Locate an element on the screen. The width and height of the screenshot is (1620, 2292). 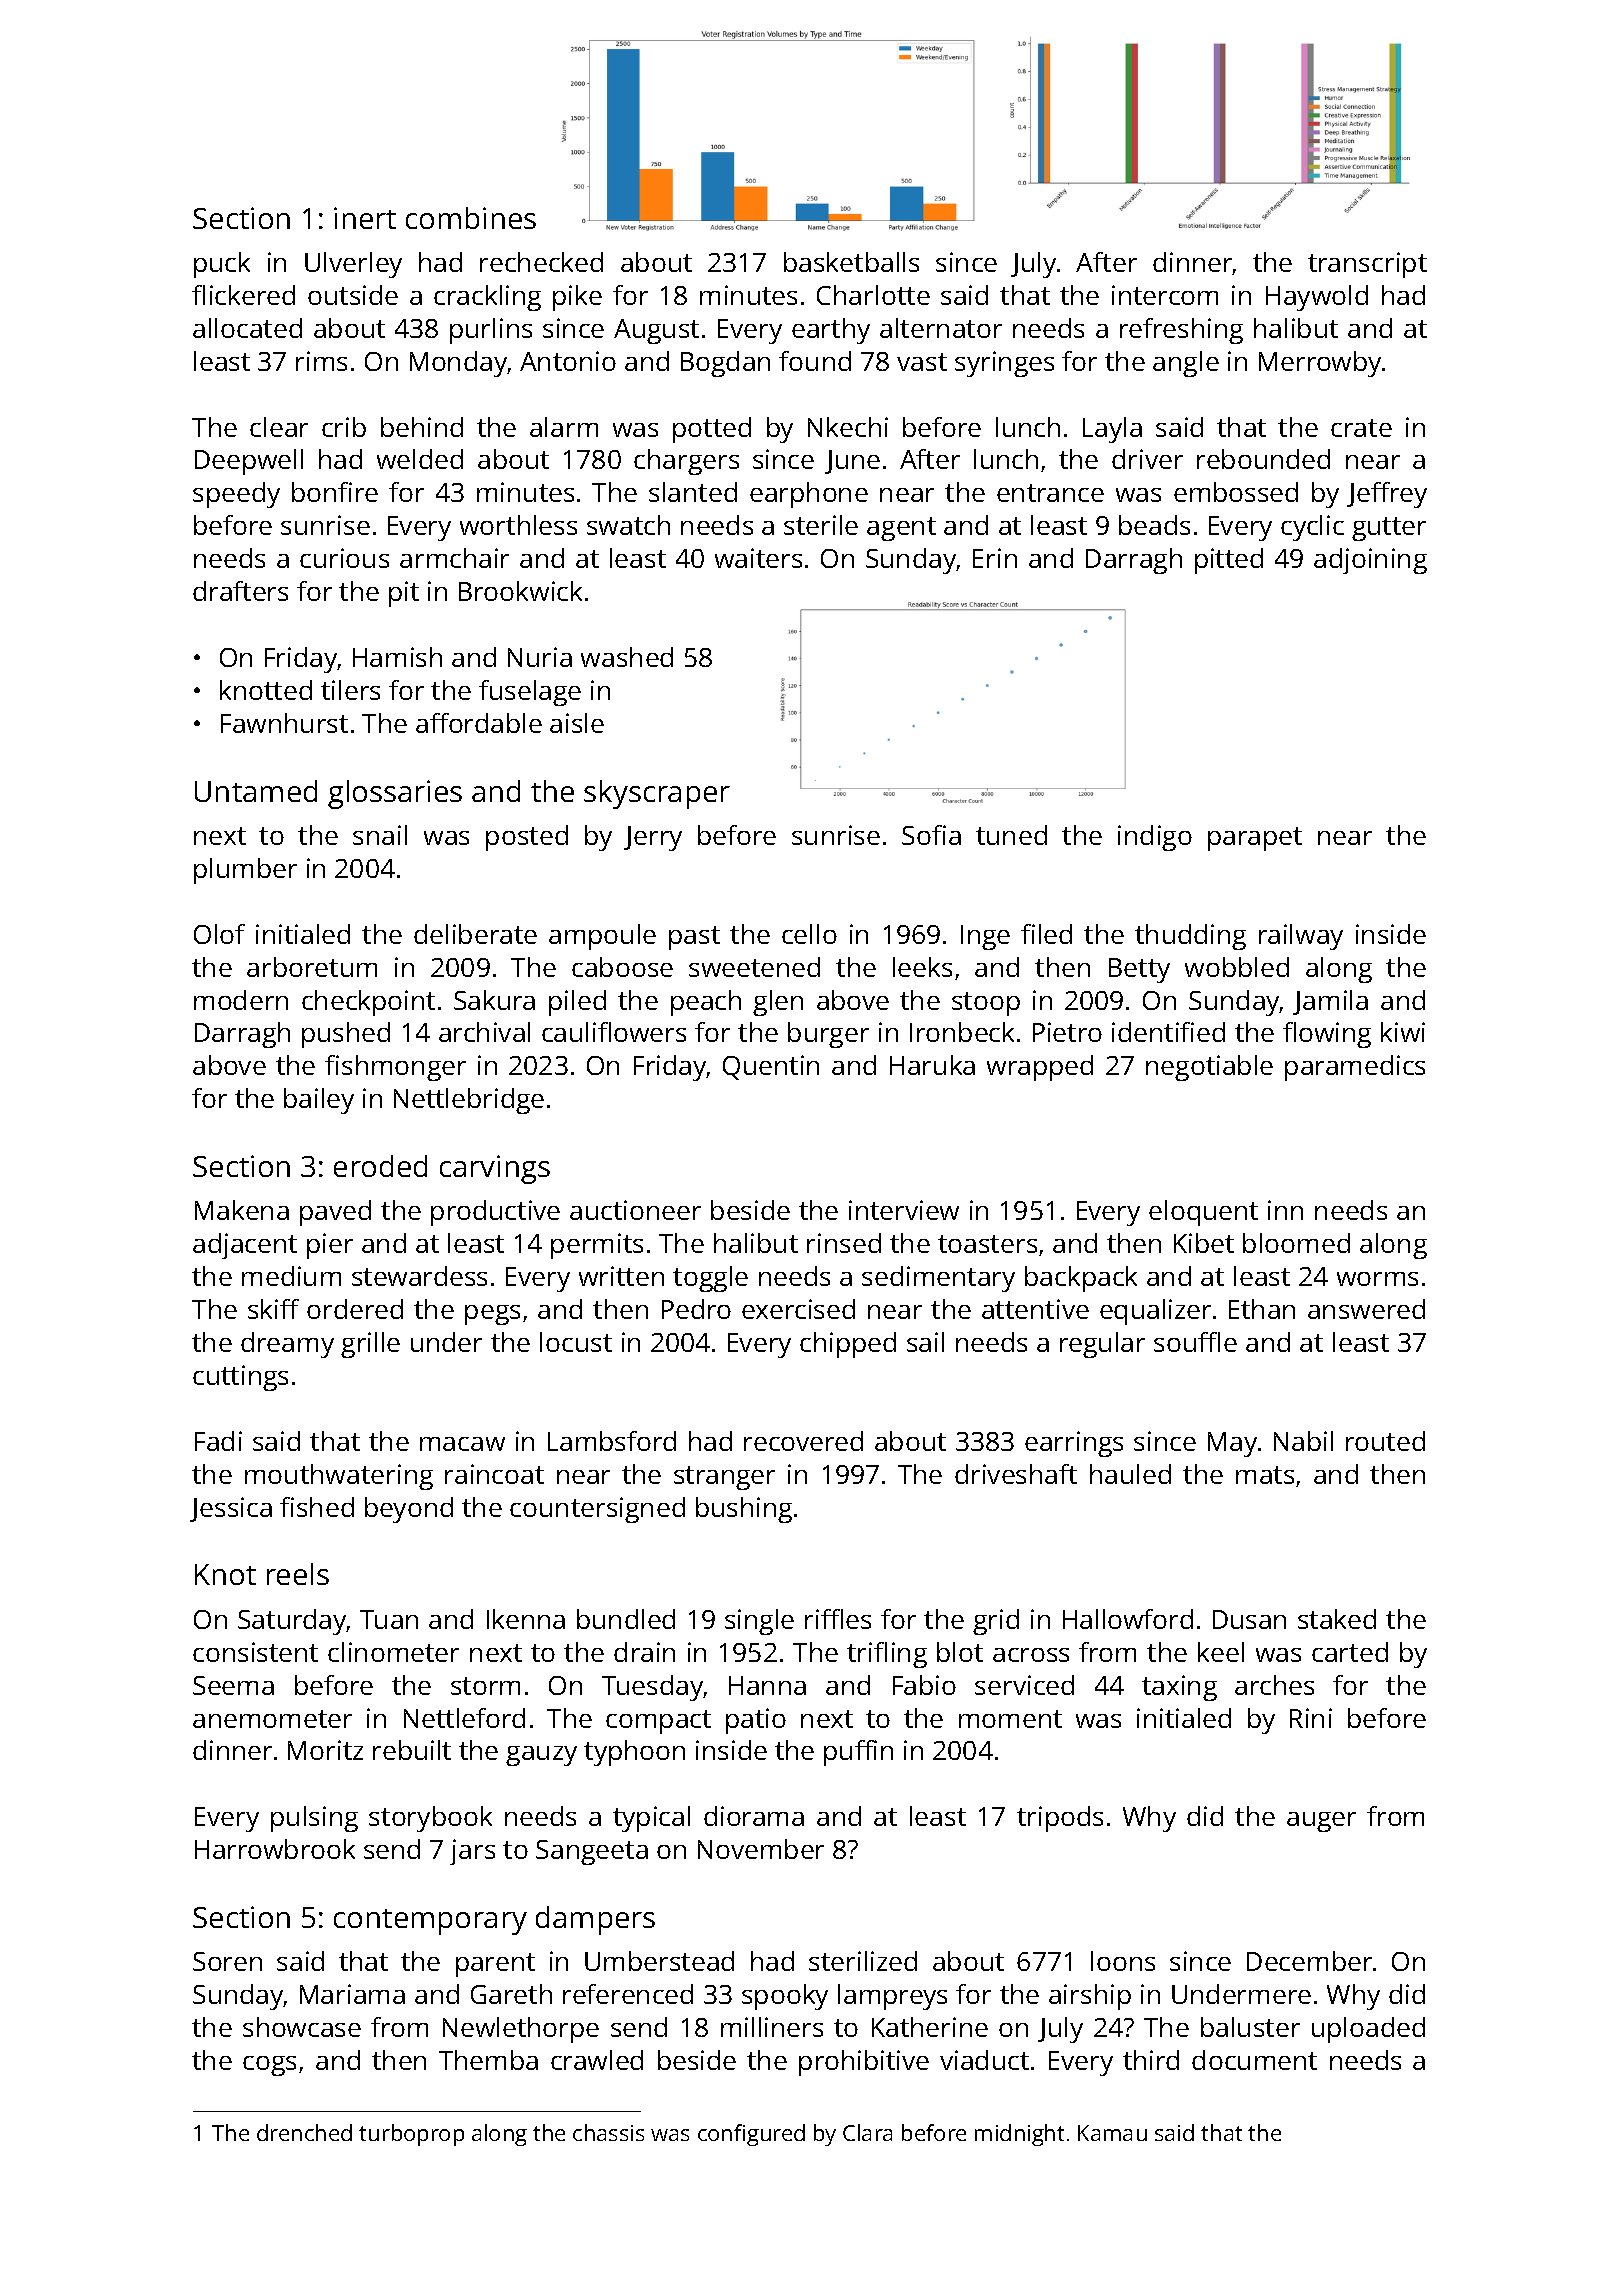
chargers is located at coordinates (686, 462).
